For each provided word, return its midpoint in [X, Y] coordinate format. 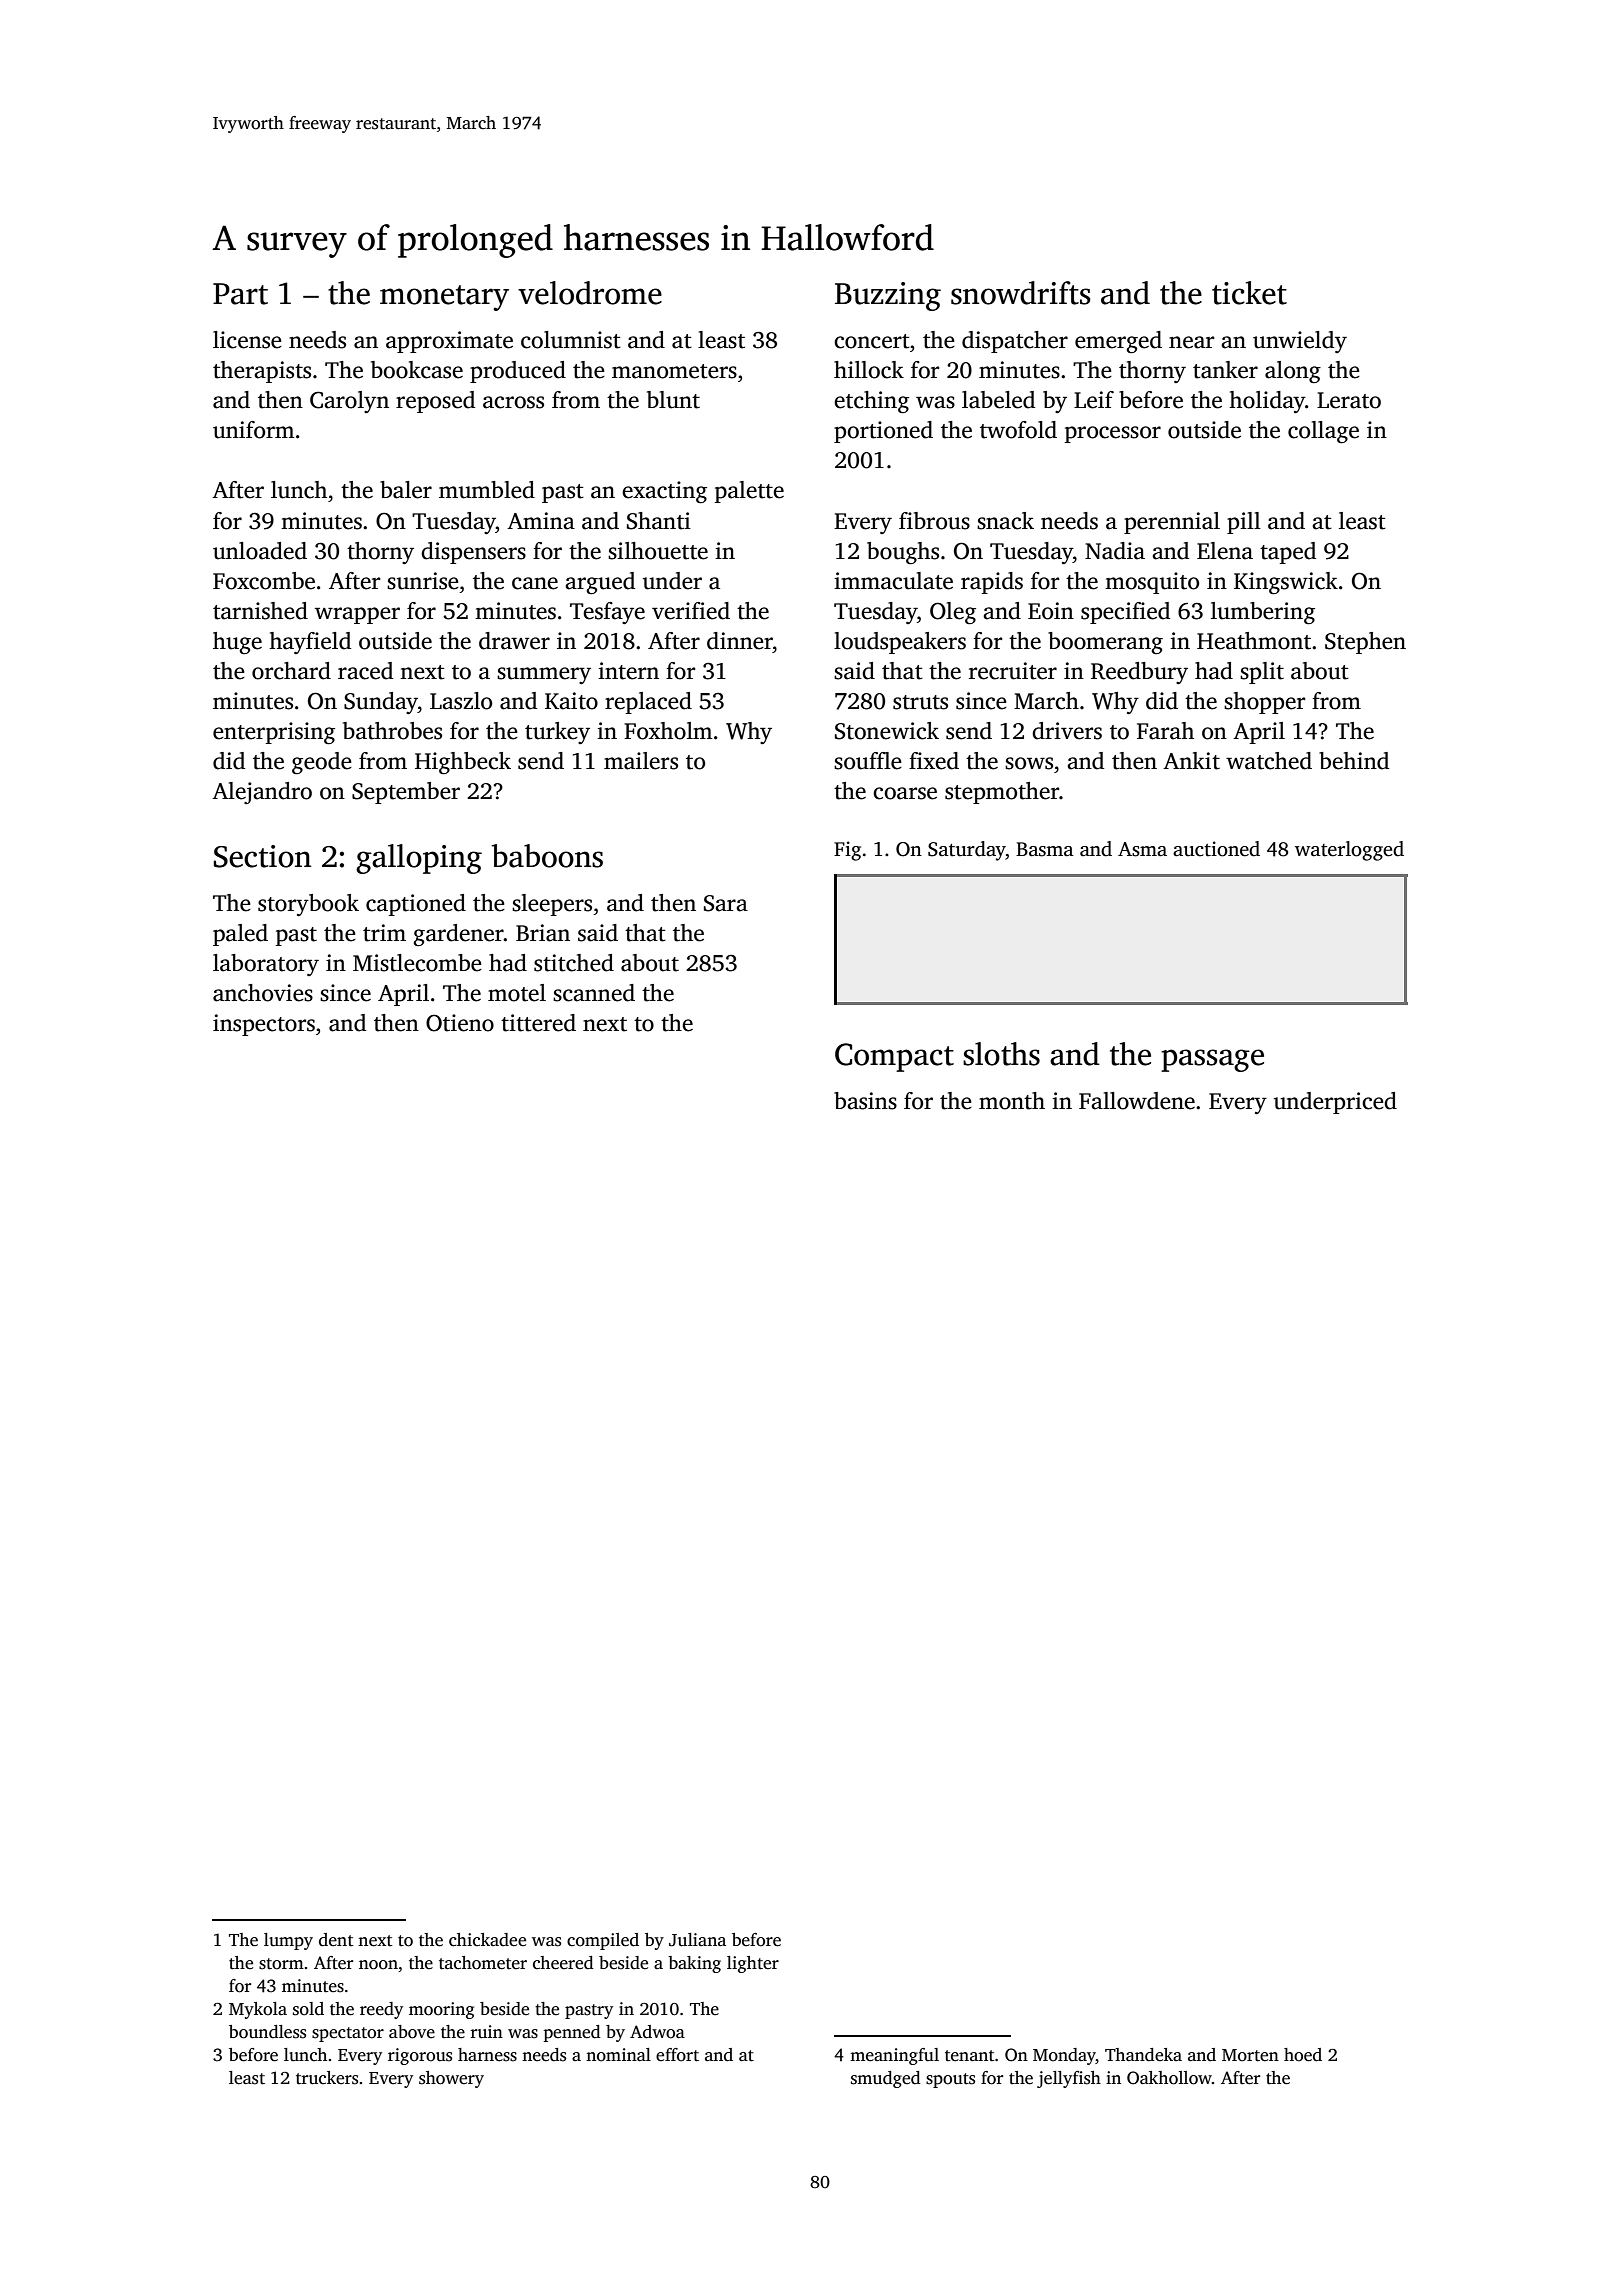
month [1012, 1101]
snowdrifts [1021, 293]
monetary [444, 298]
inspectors [264, 1025]
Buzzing [888, 296]
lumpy [288, 1941]
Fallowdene [1137, 1101]
